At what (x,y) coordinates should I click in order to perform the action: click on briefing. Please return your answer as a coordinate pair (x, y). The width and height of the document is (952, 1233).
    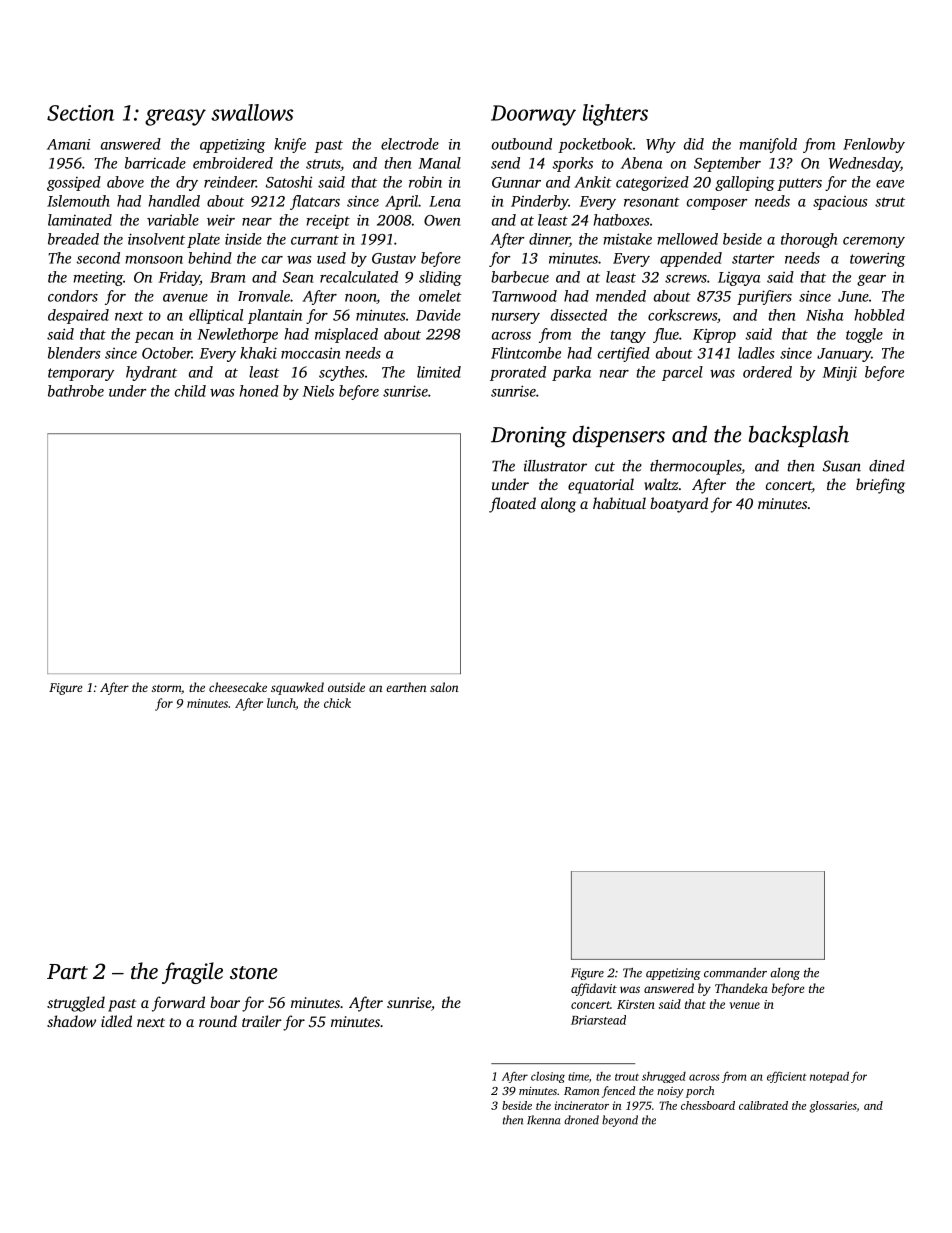
    Looking at the image, I should click on (880, 486).
